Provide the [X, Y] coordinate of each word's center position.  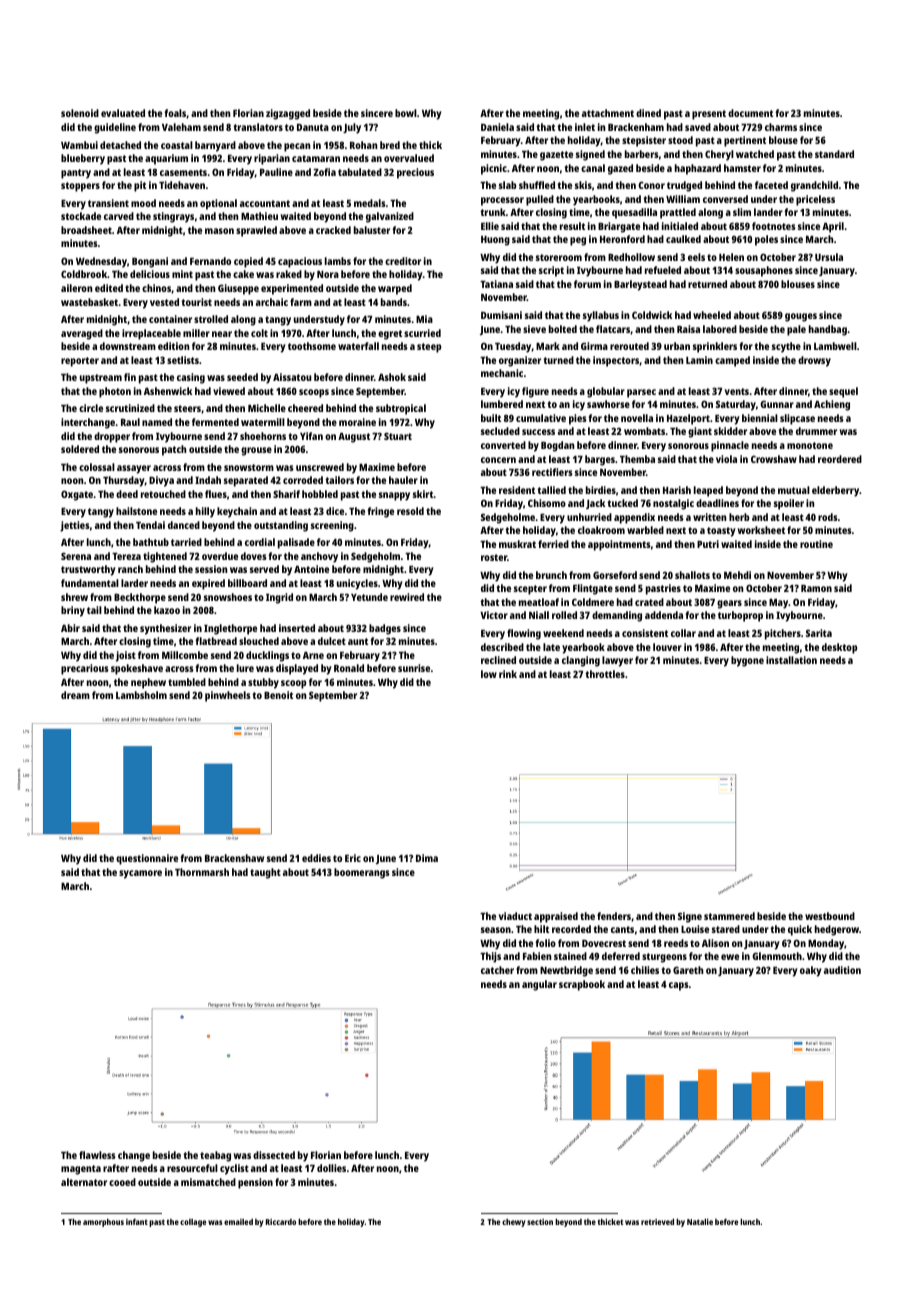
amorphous [103, 1223]
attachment [608, 113]
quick [800, 930]
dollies [331, 1168]
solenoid [80, 113]
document [750, 113]
